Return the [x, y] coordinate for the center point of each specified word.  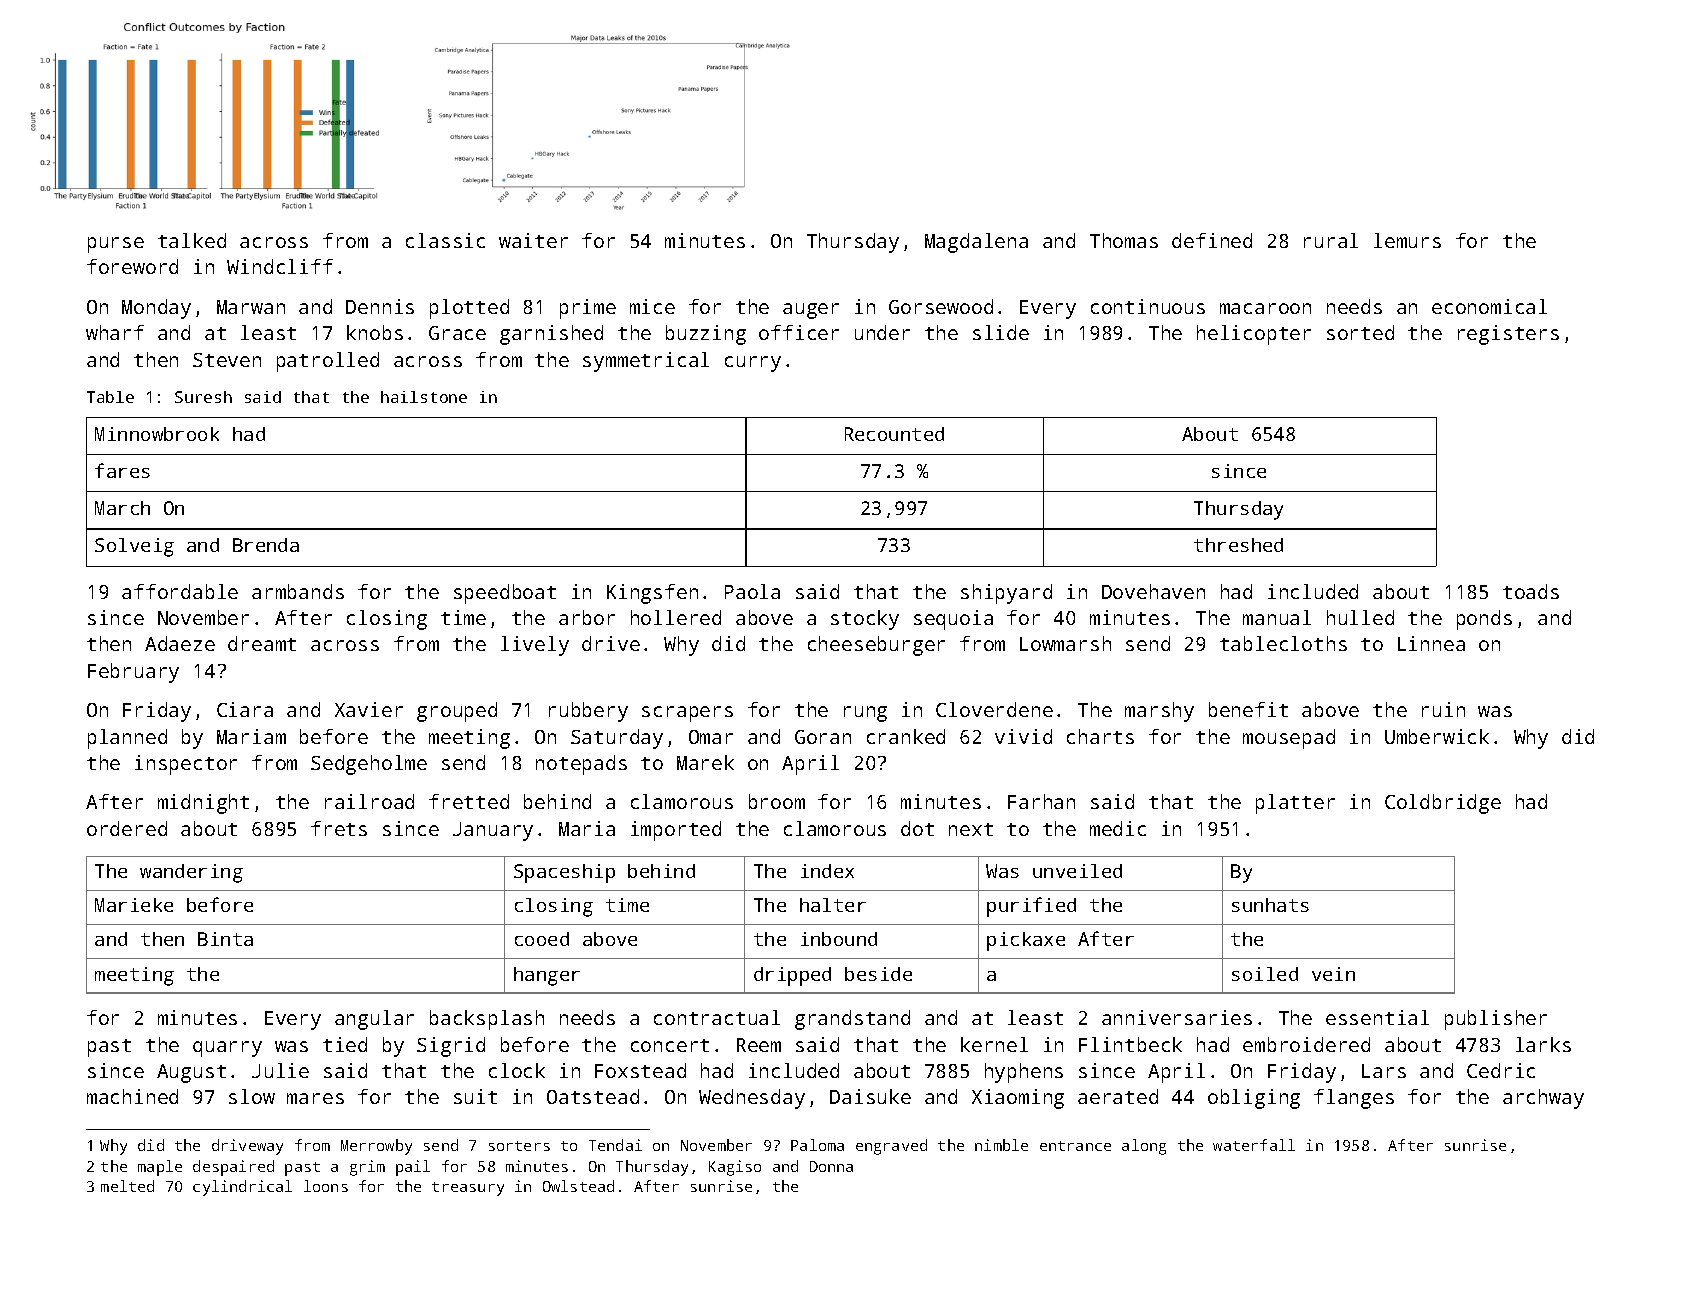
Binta [225, 939]
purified [1031, 907]
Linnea [1431, 643]
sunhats [1270, 905]
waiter [533, 240]
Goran [823, 737]
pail [413, 1168]
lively [535, 646]
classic [445, 240]
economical [1489, 306]
